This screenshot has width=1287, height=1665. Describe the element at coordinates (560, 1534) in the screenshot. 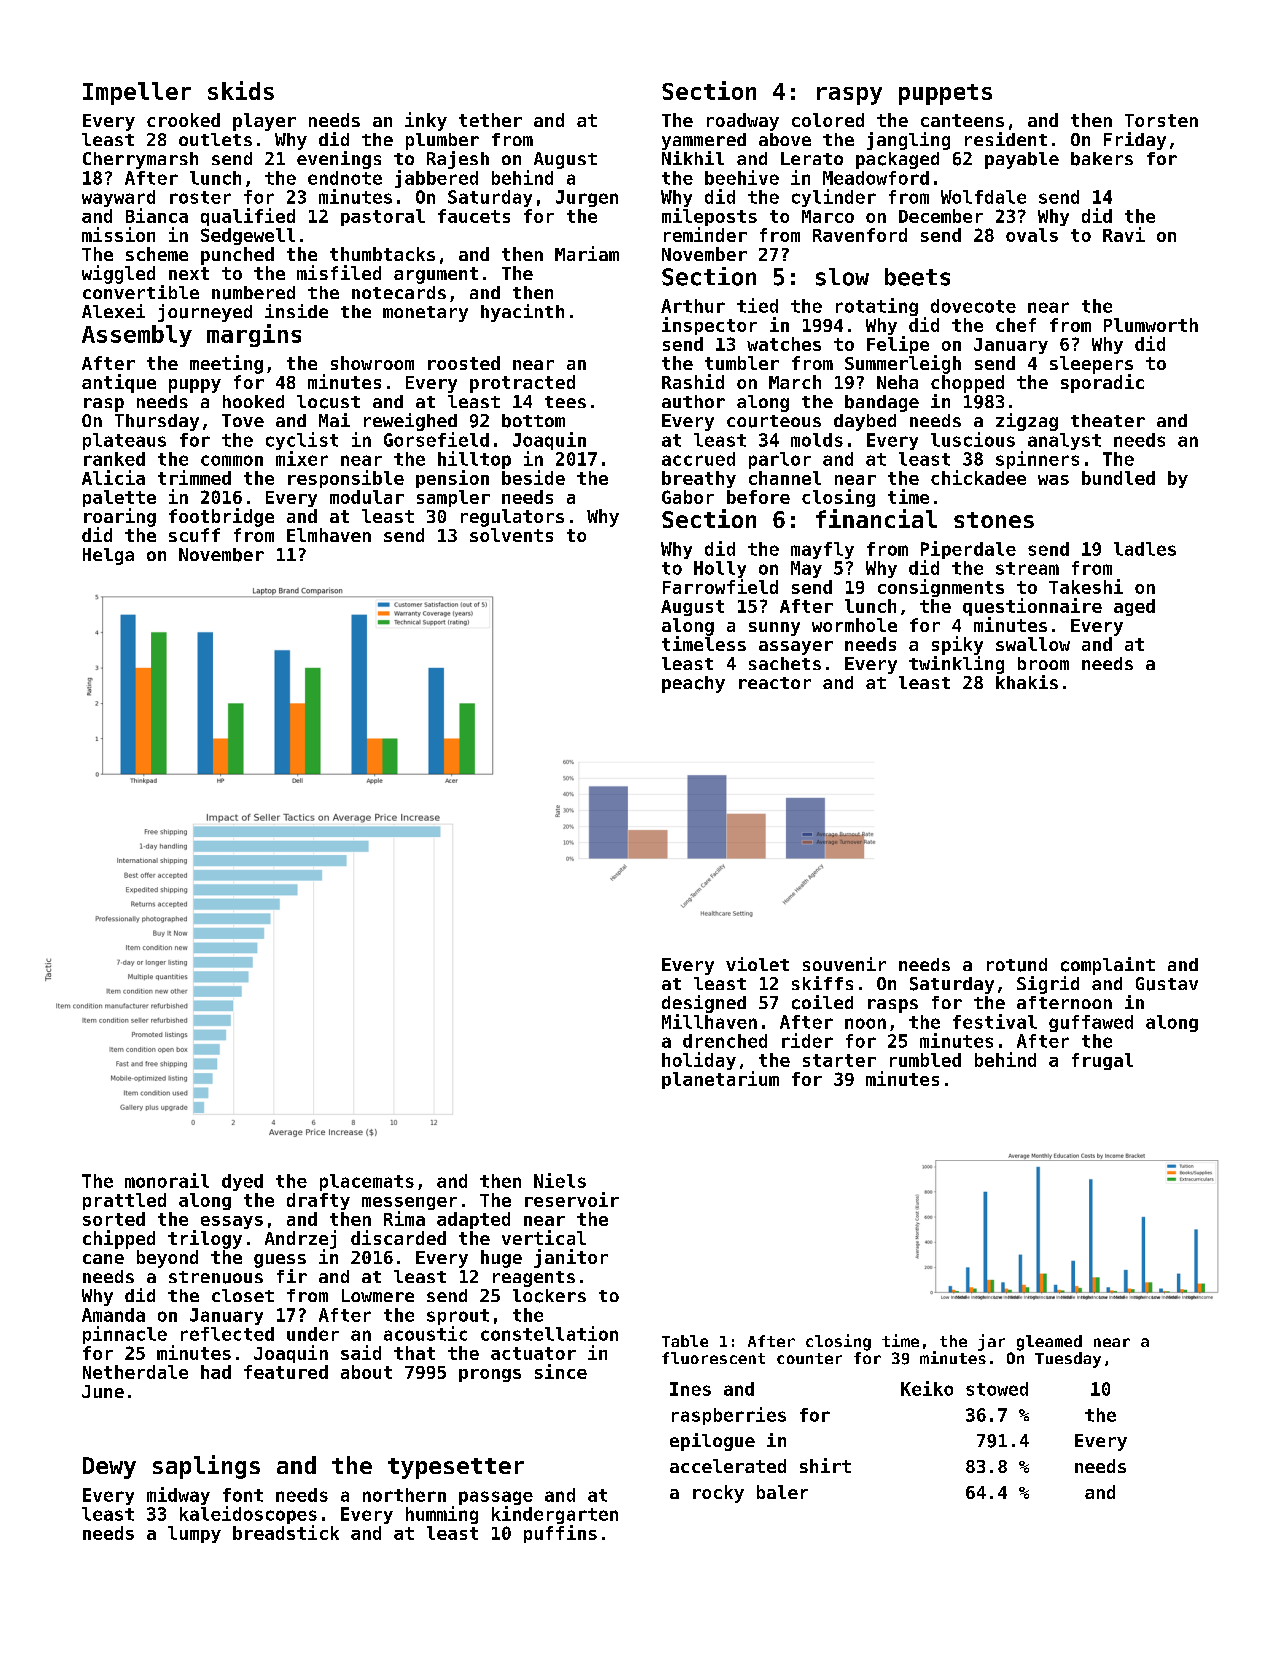

I see `puffins` at that location.
